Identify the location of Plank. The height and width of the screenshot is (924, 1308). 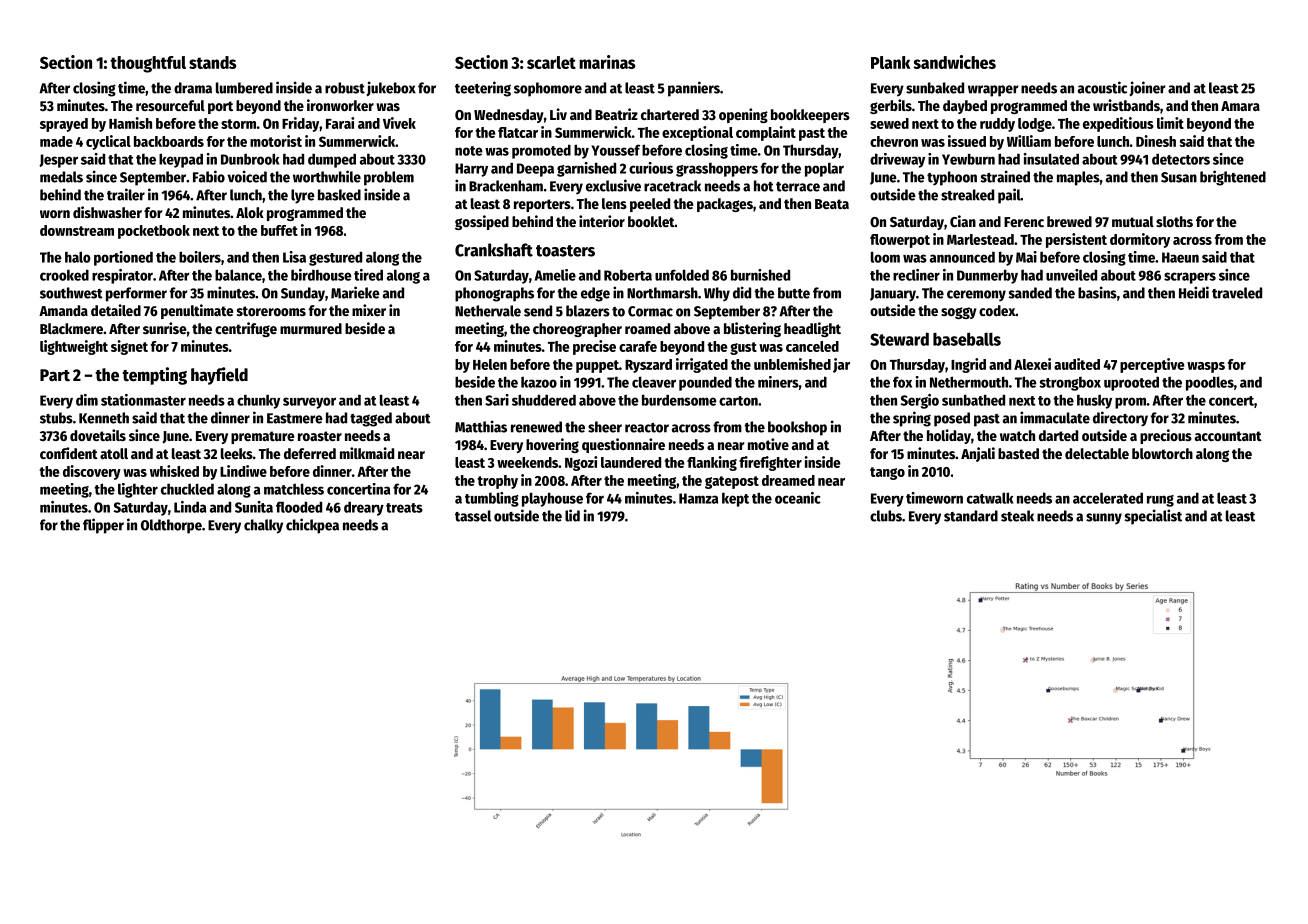
(890, 62).
